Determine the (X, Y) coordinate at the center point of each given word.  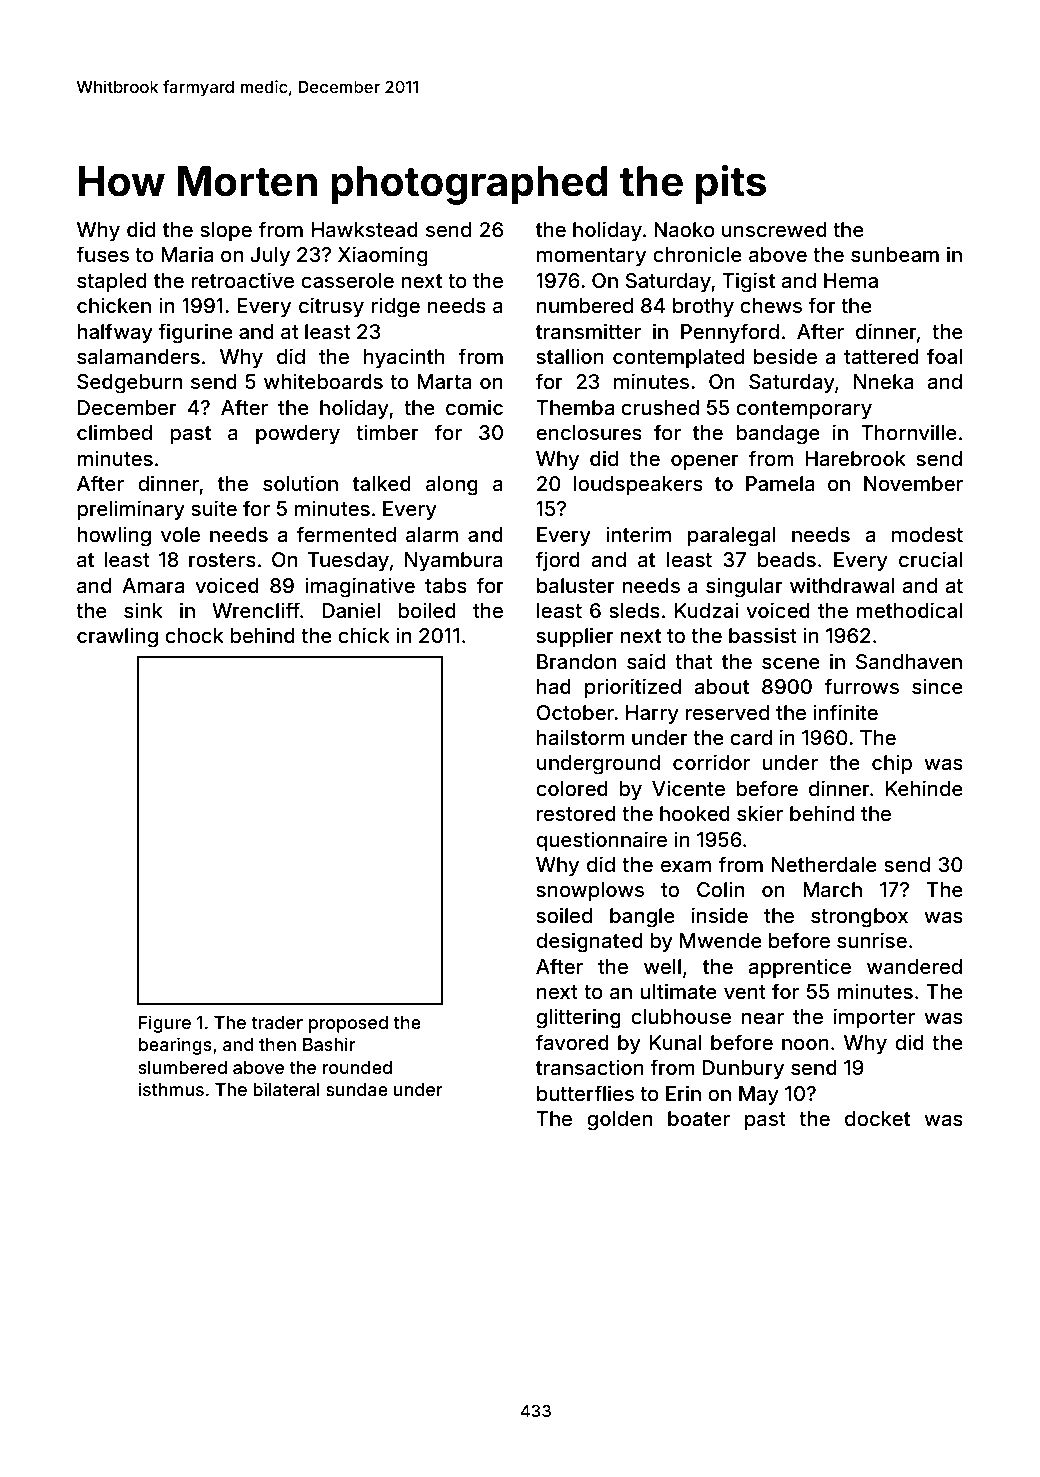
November (913, 483)
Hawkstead (365, 229)
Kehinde (924, 788)
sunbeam (895, 254)
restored (576, 813)
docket (877, 1118)
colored (572, 788)
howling (114, 536)
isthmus (171, 1089)
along (452, 486)
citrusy (331, 307)
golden (619, 1121)
